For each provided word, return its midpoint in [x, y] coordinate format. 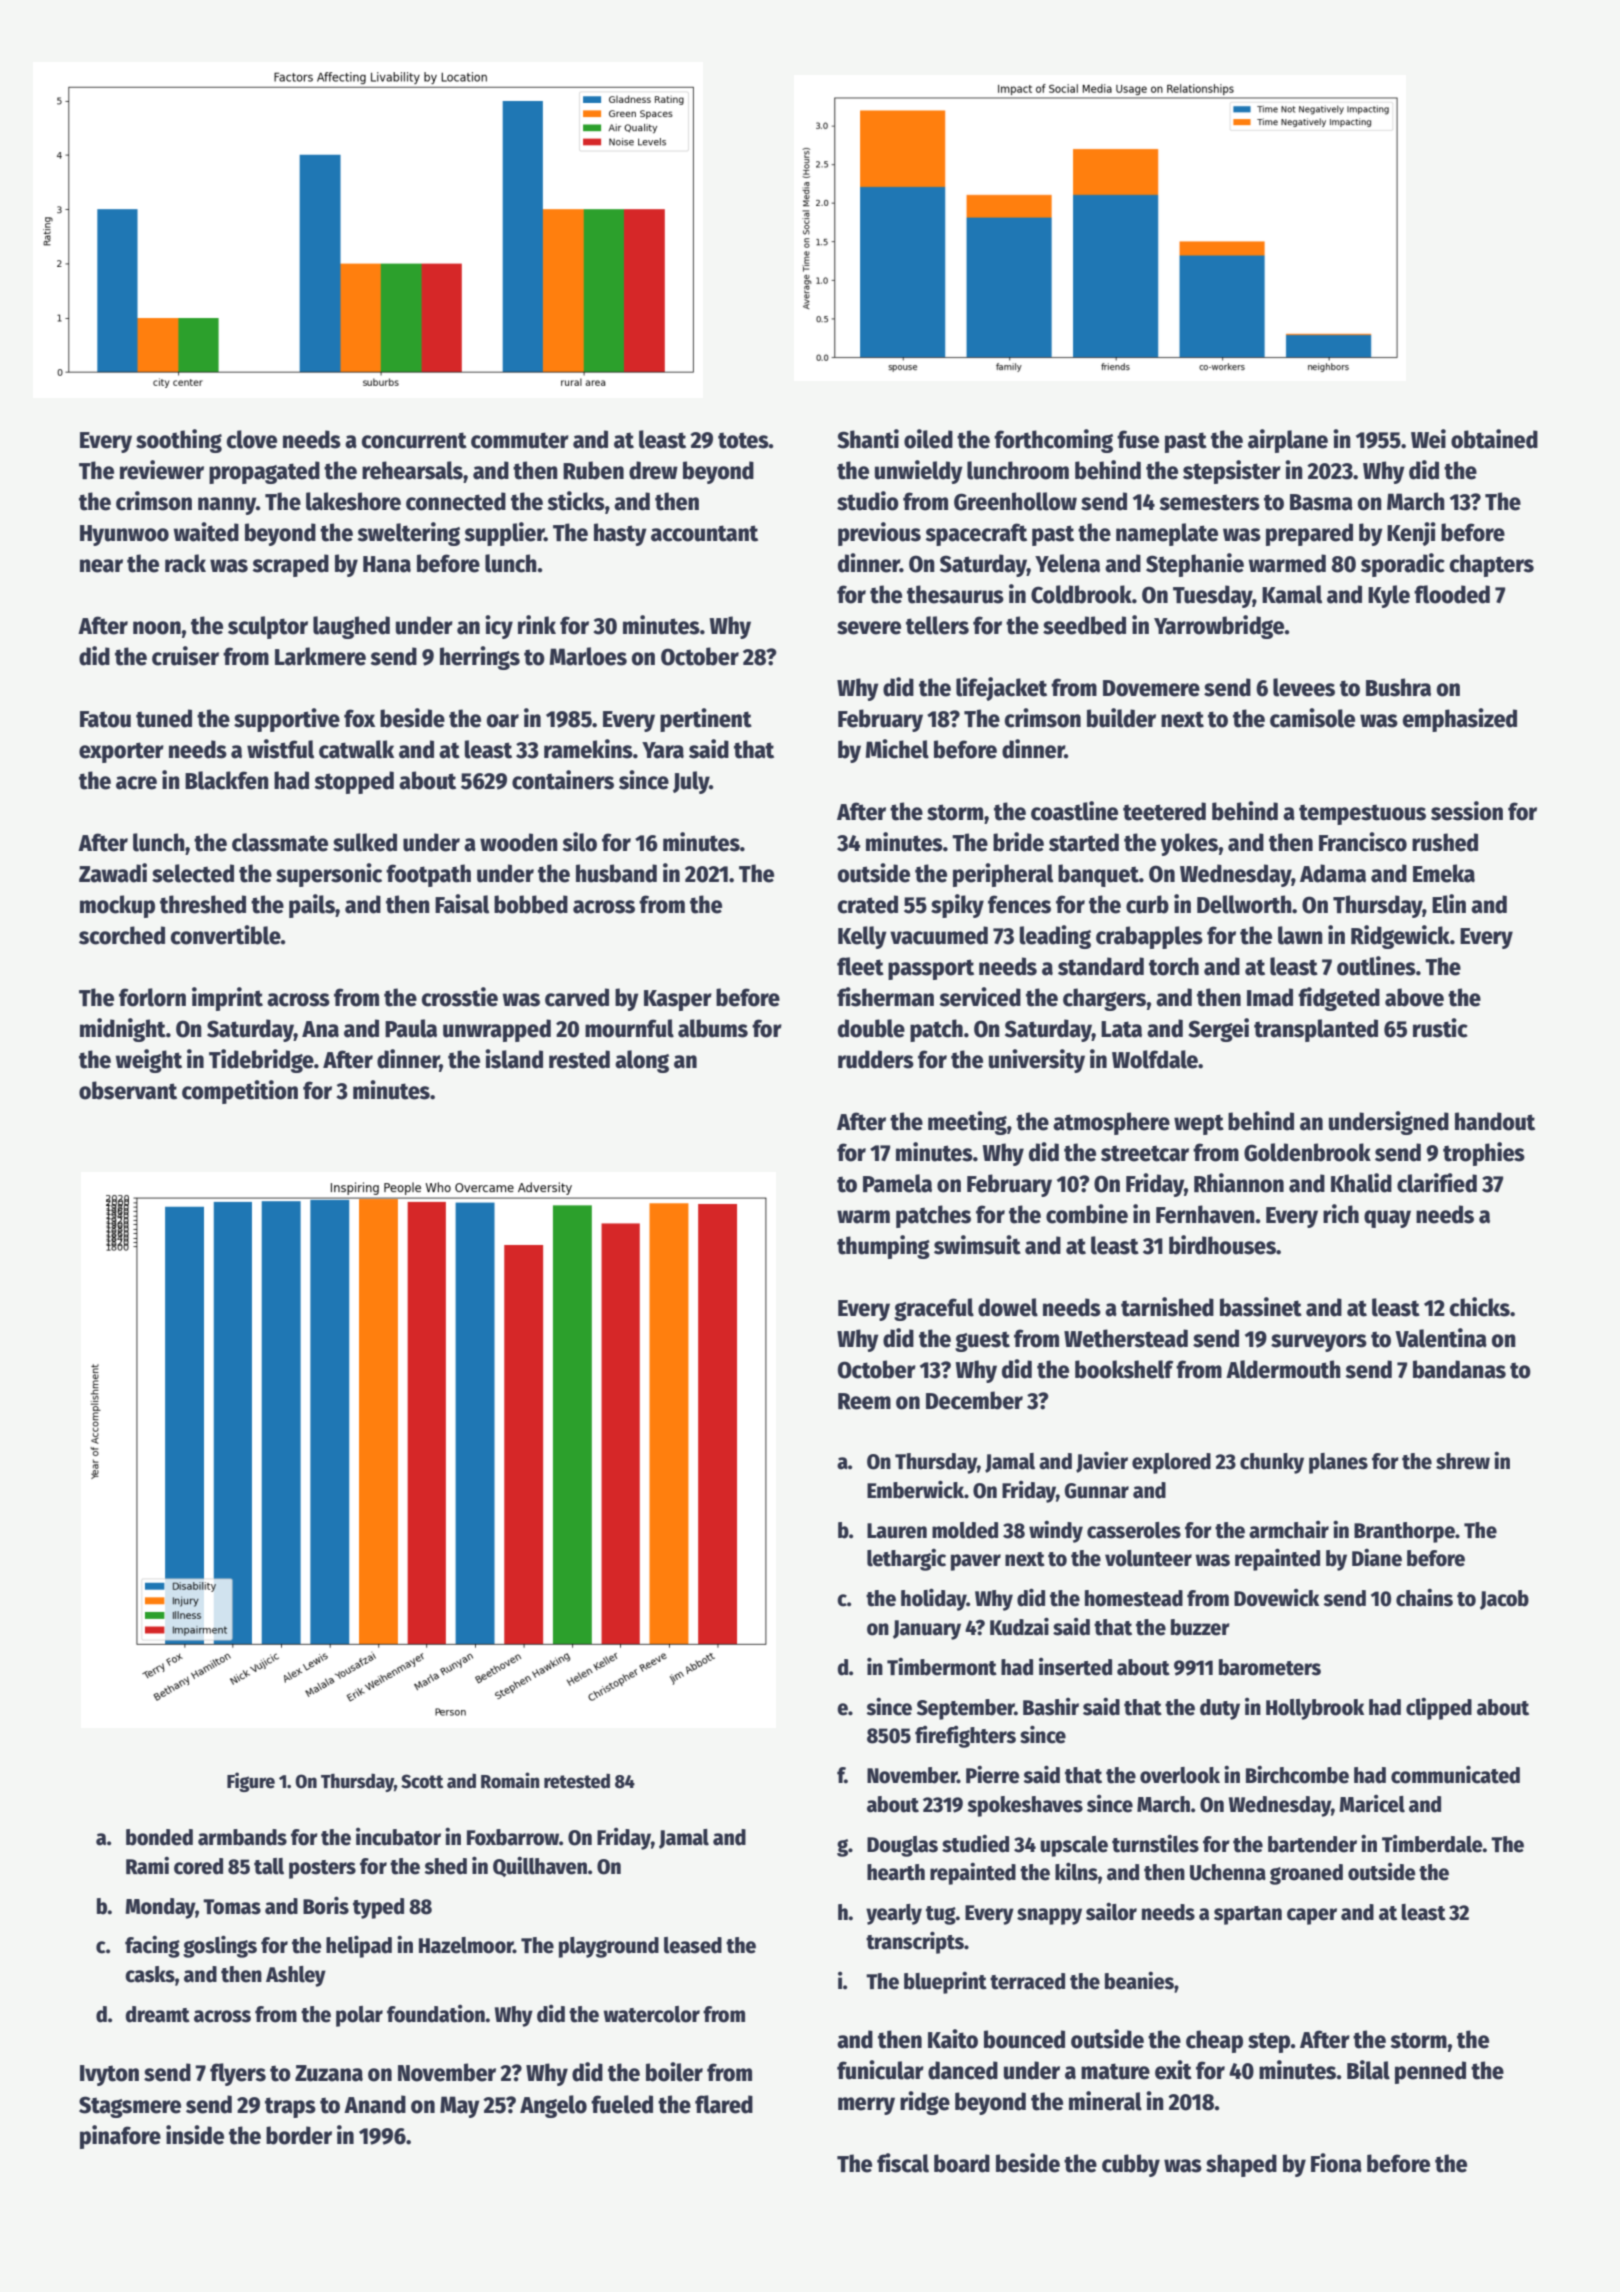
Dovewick [1276, 1598]
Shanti [868, 439]
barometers [1270, 1667]
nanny [227, 506]
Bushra [1398, 687]
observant [128, 1090]
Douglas [902, 1846]
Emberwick [915, 1489]
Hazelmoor [466, 1945]
